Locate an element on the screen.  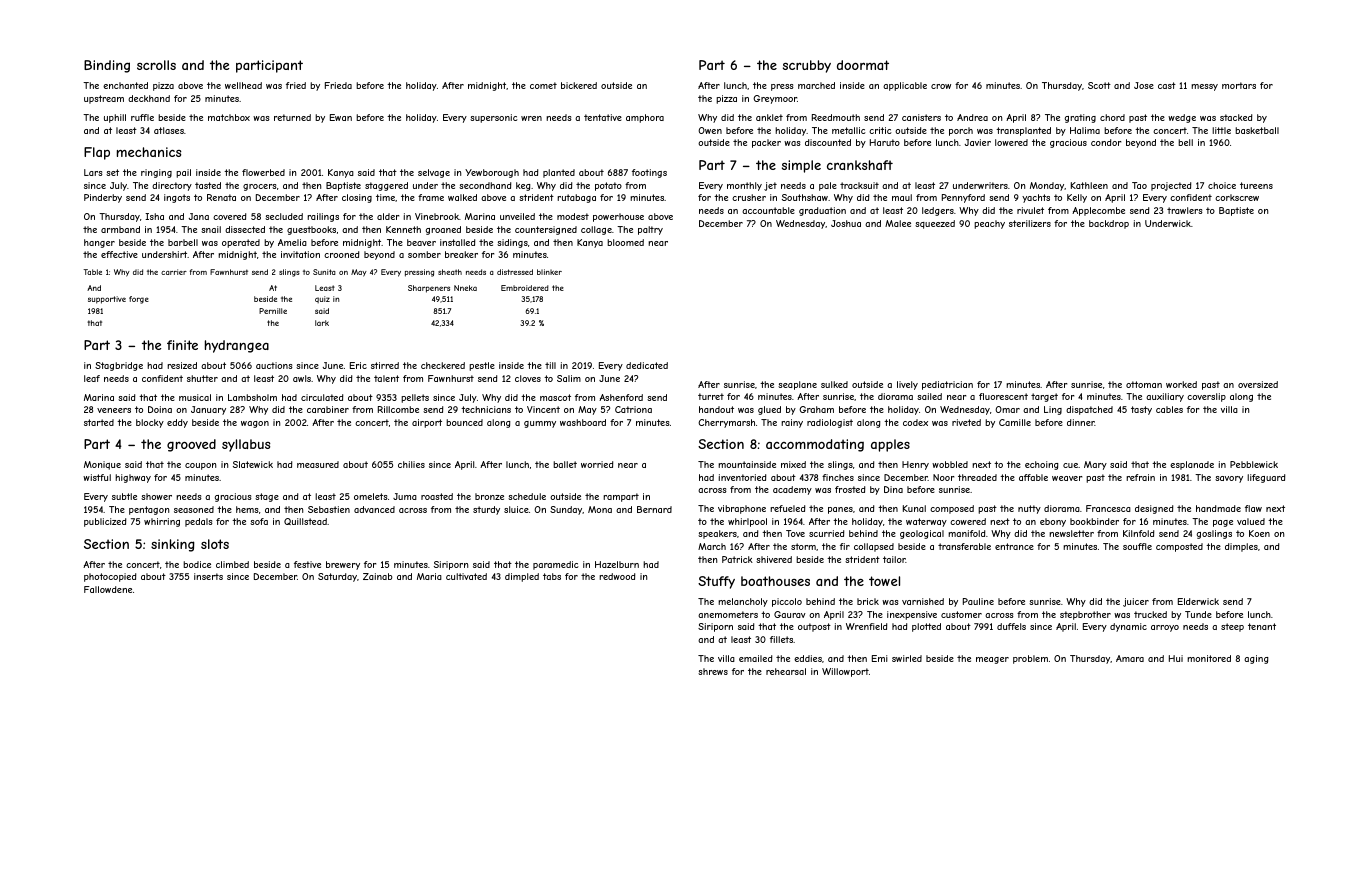
Fallowdene is located at coordinates (108, 589).
